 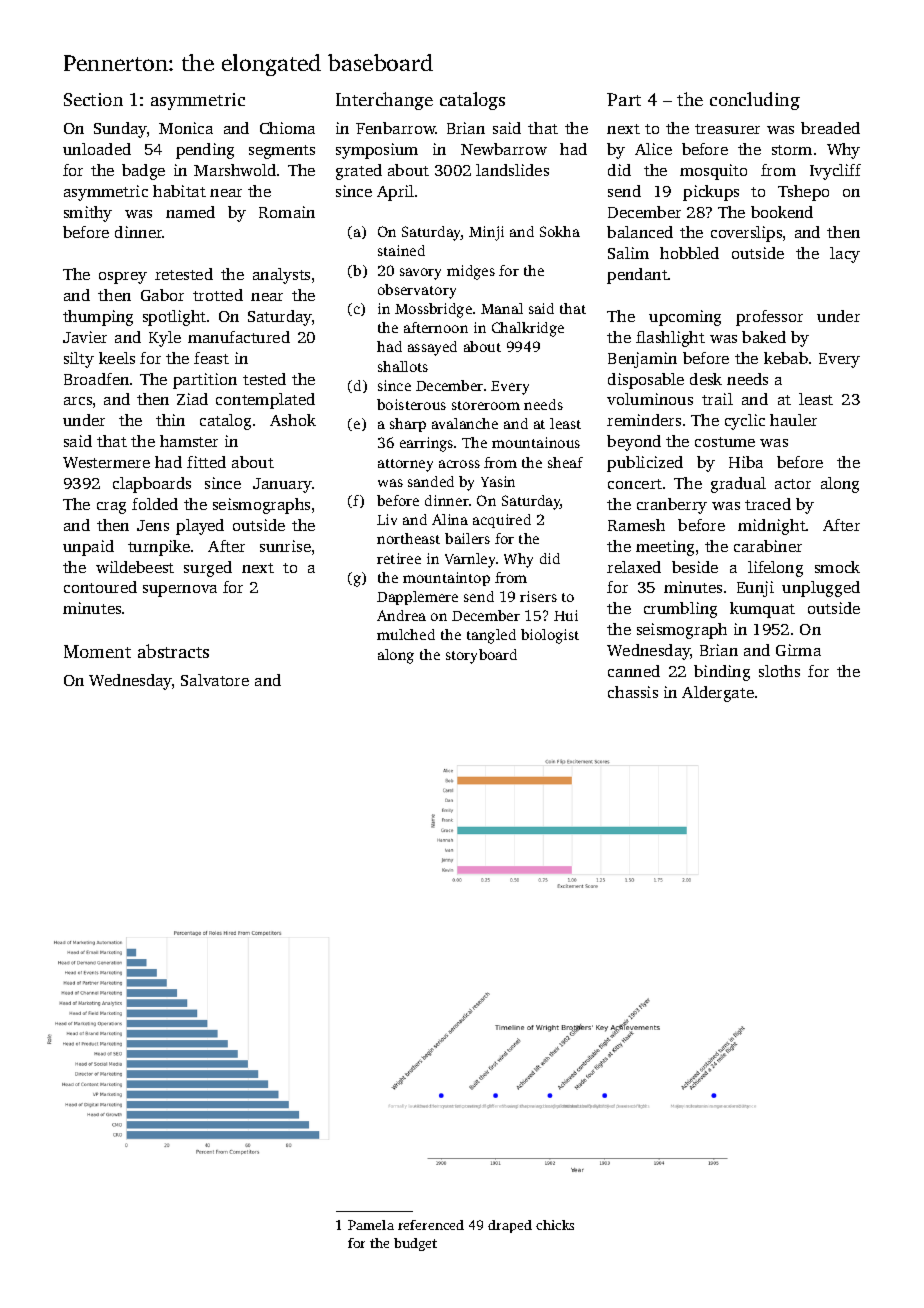 I want to click on flashlight, so click(x=670, y=339).
